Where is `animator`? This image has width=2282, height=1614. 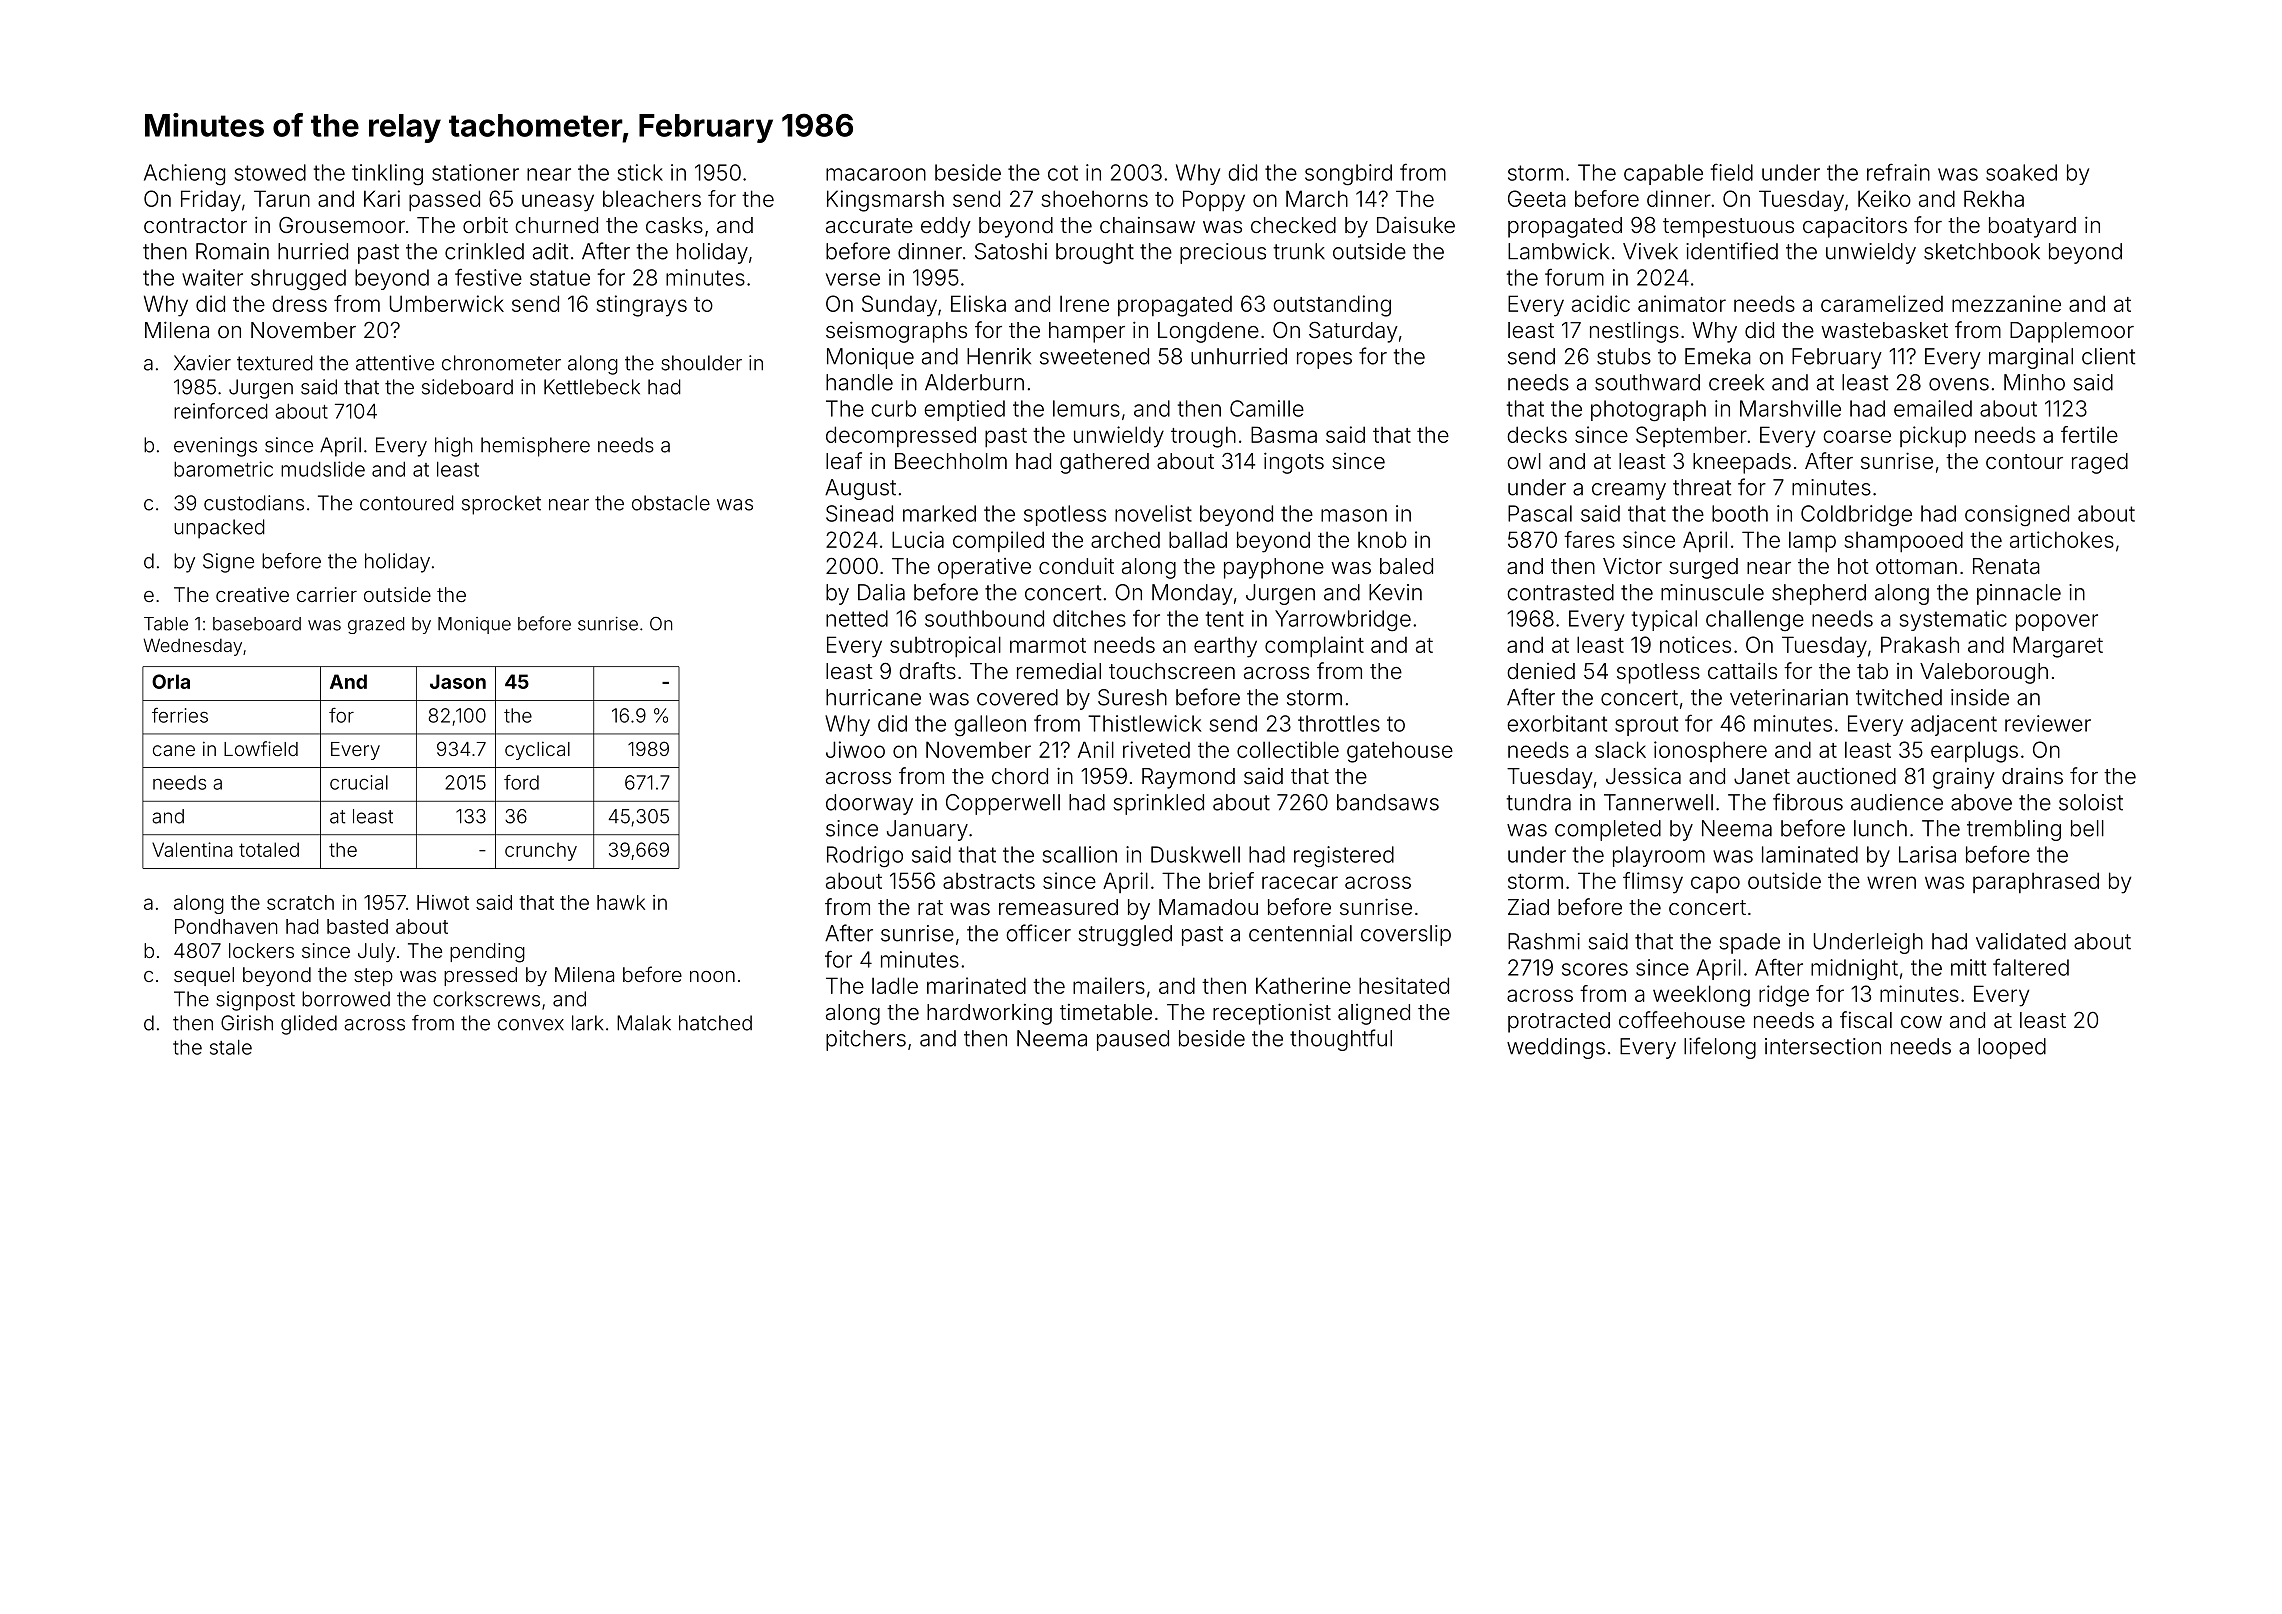
animator is located at coordinates (1682, 303).
